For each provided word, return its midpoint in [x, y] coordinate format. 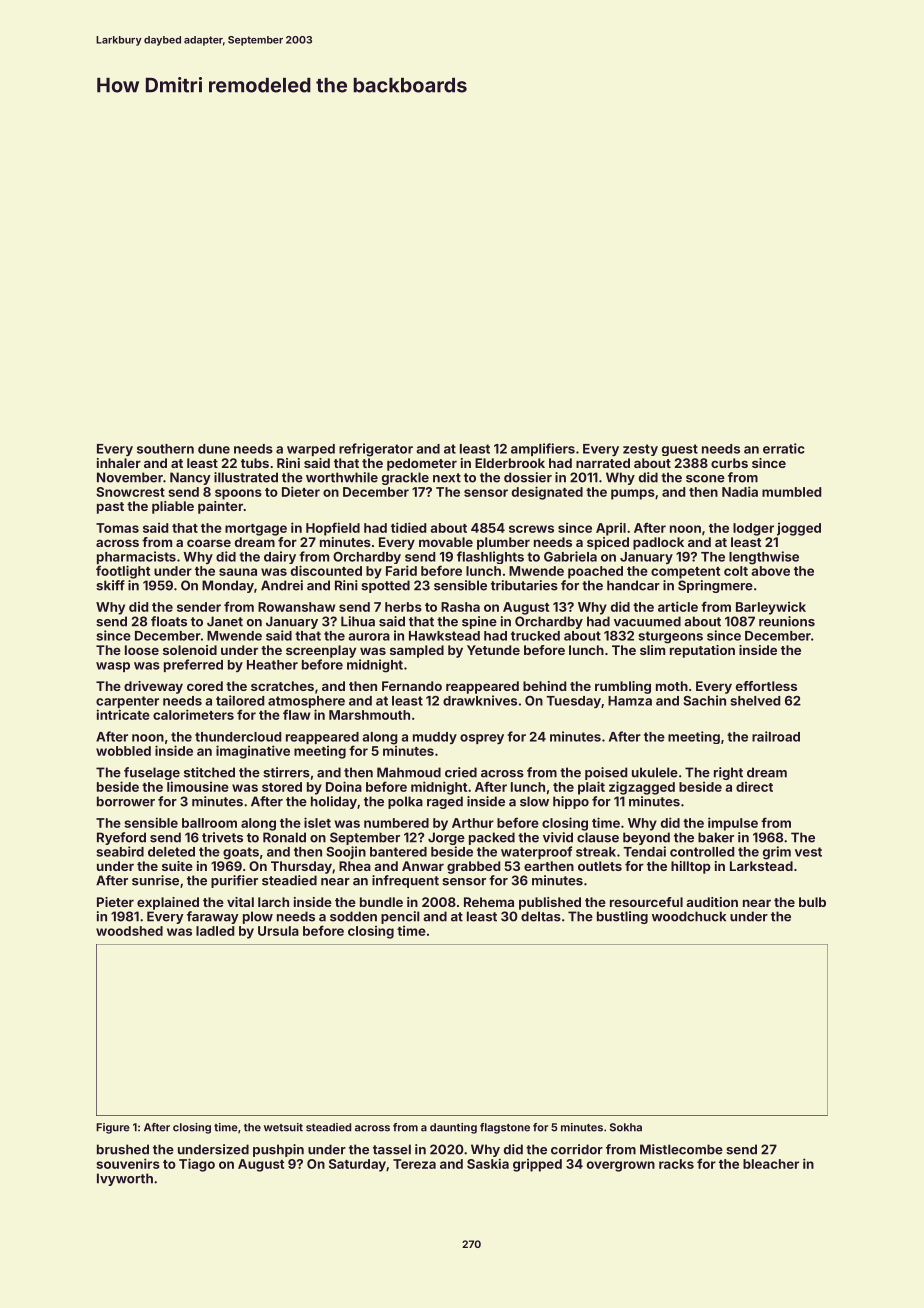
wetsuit [283, 1127]
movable [446, 542]
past [110, 508]
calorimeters [193, 714]
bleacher [771, 1164]
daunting [453, 1128]
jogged [799, 529]
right [728, 773]
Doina [344, 786]
